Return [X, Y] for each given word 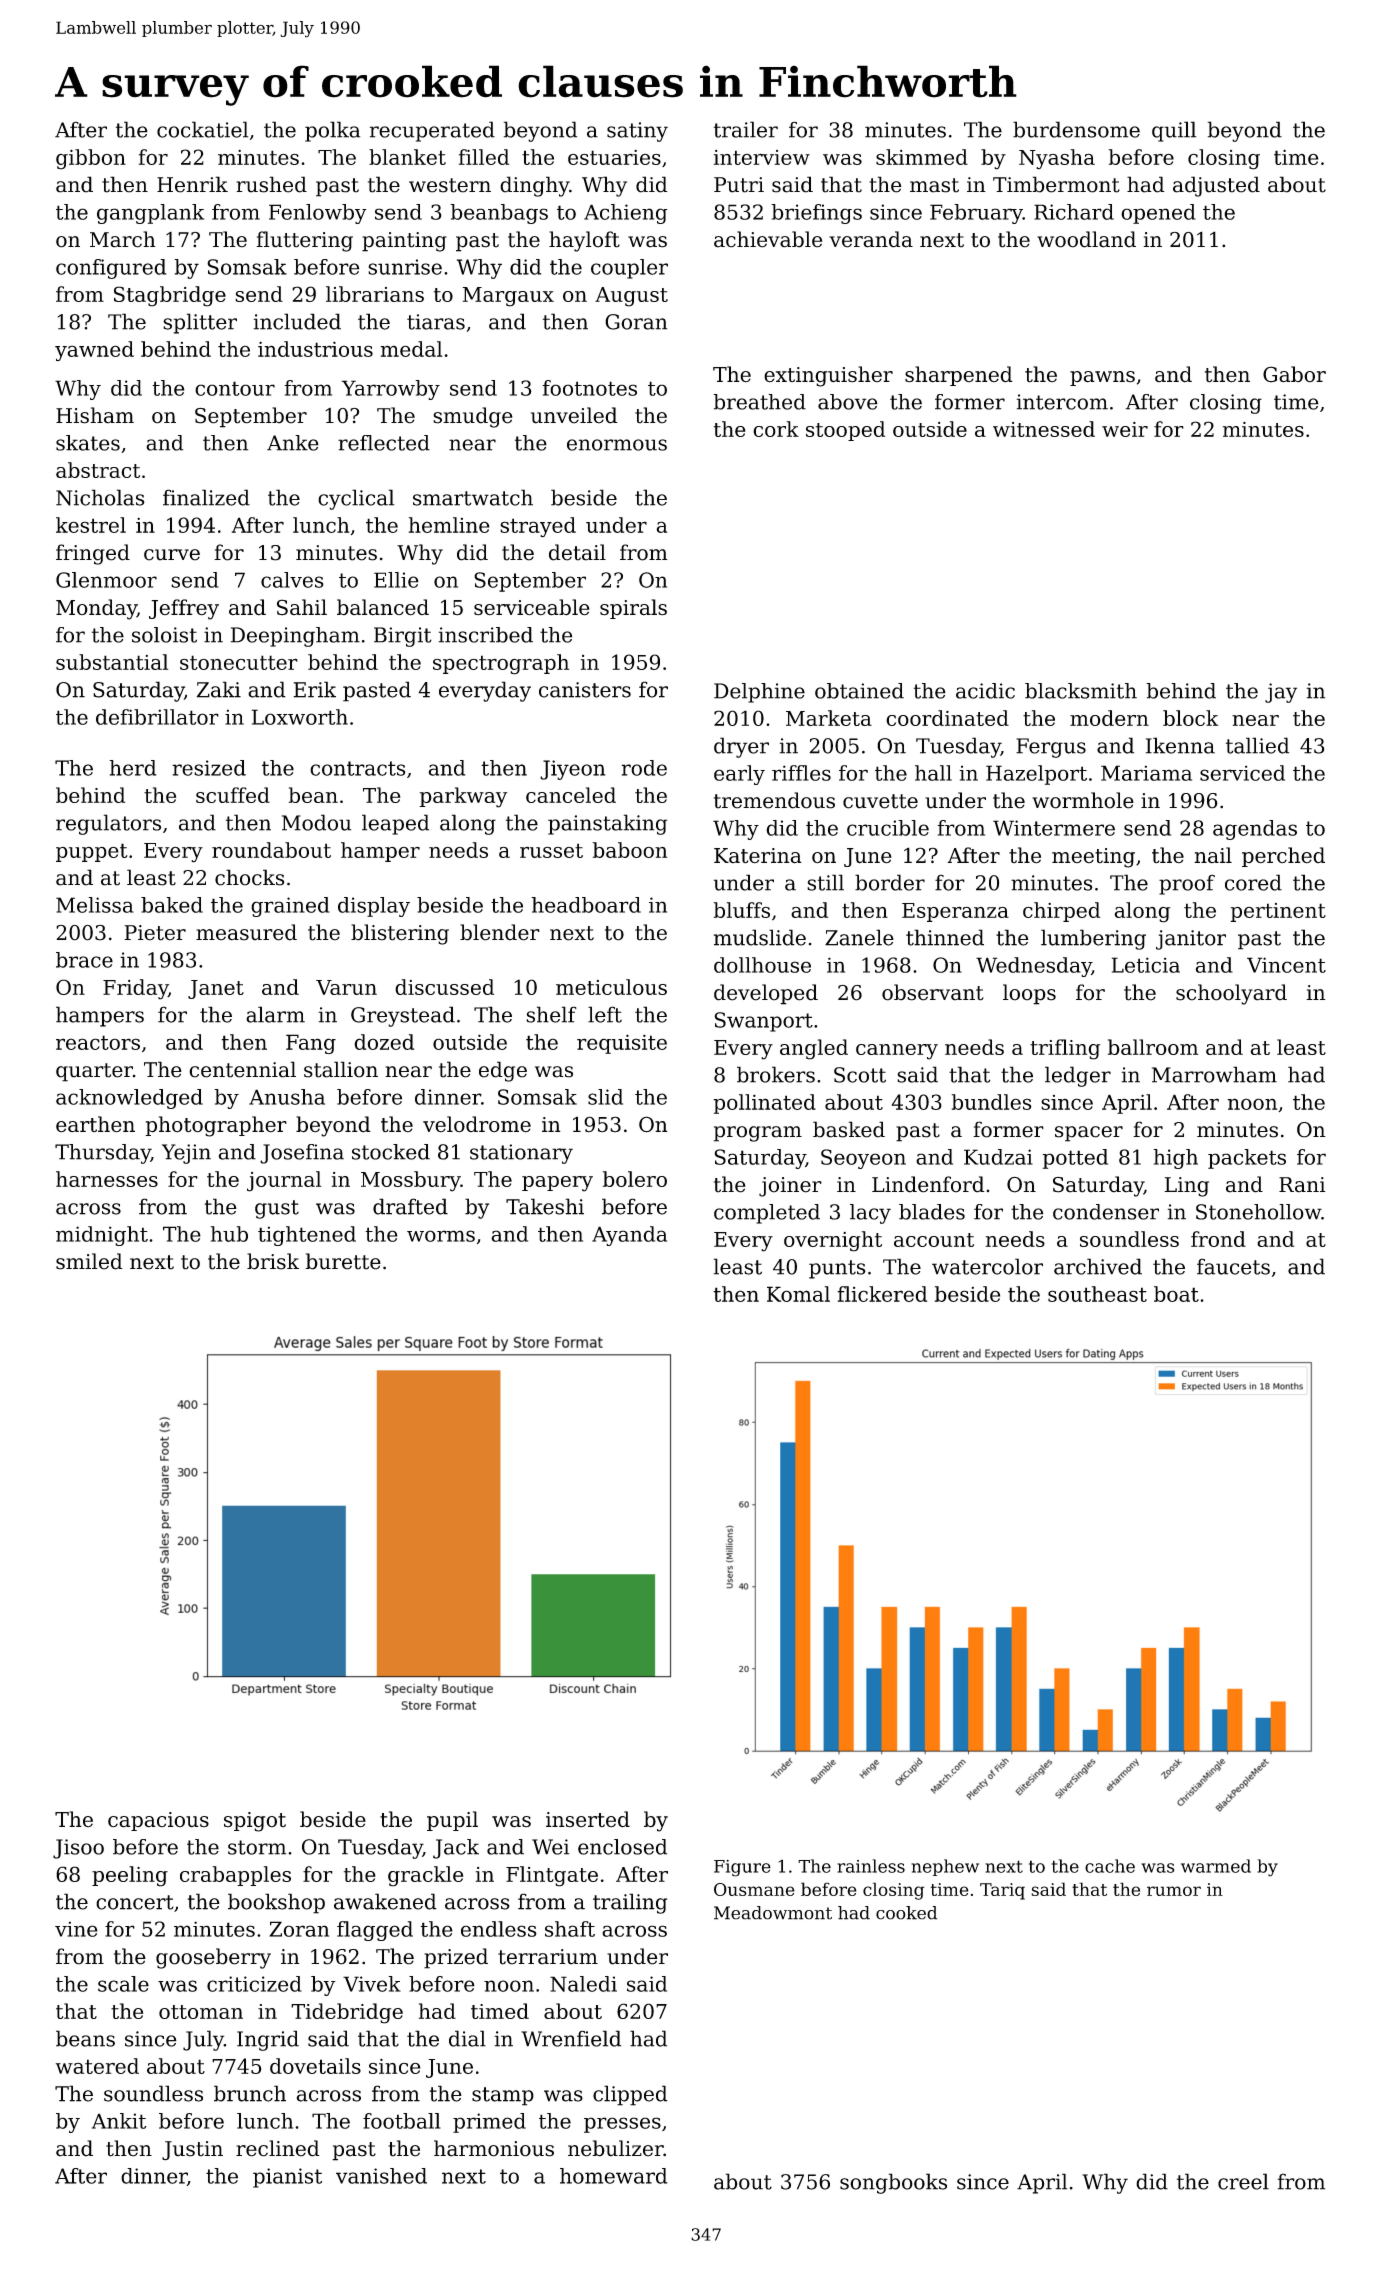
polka [332, 131]
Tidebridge [347, 2013]
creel [1243, 2181]
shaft [570, 1929]
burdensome [1076, 129]
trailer [746, 129]
